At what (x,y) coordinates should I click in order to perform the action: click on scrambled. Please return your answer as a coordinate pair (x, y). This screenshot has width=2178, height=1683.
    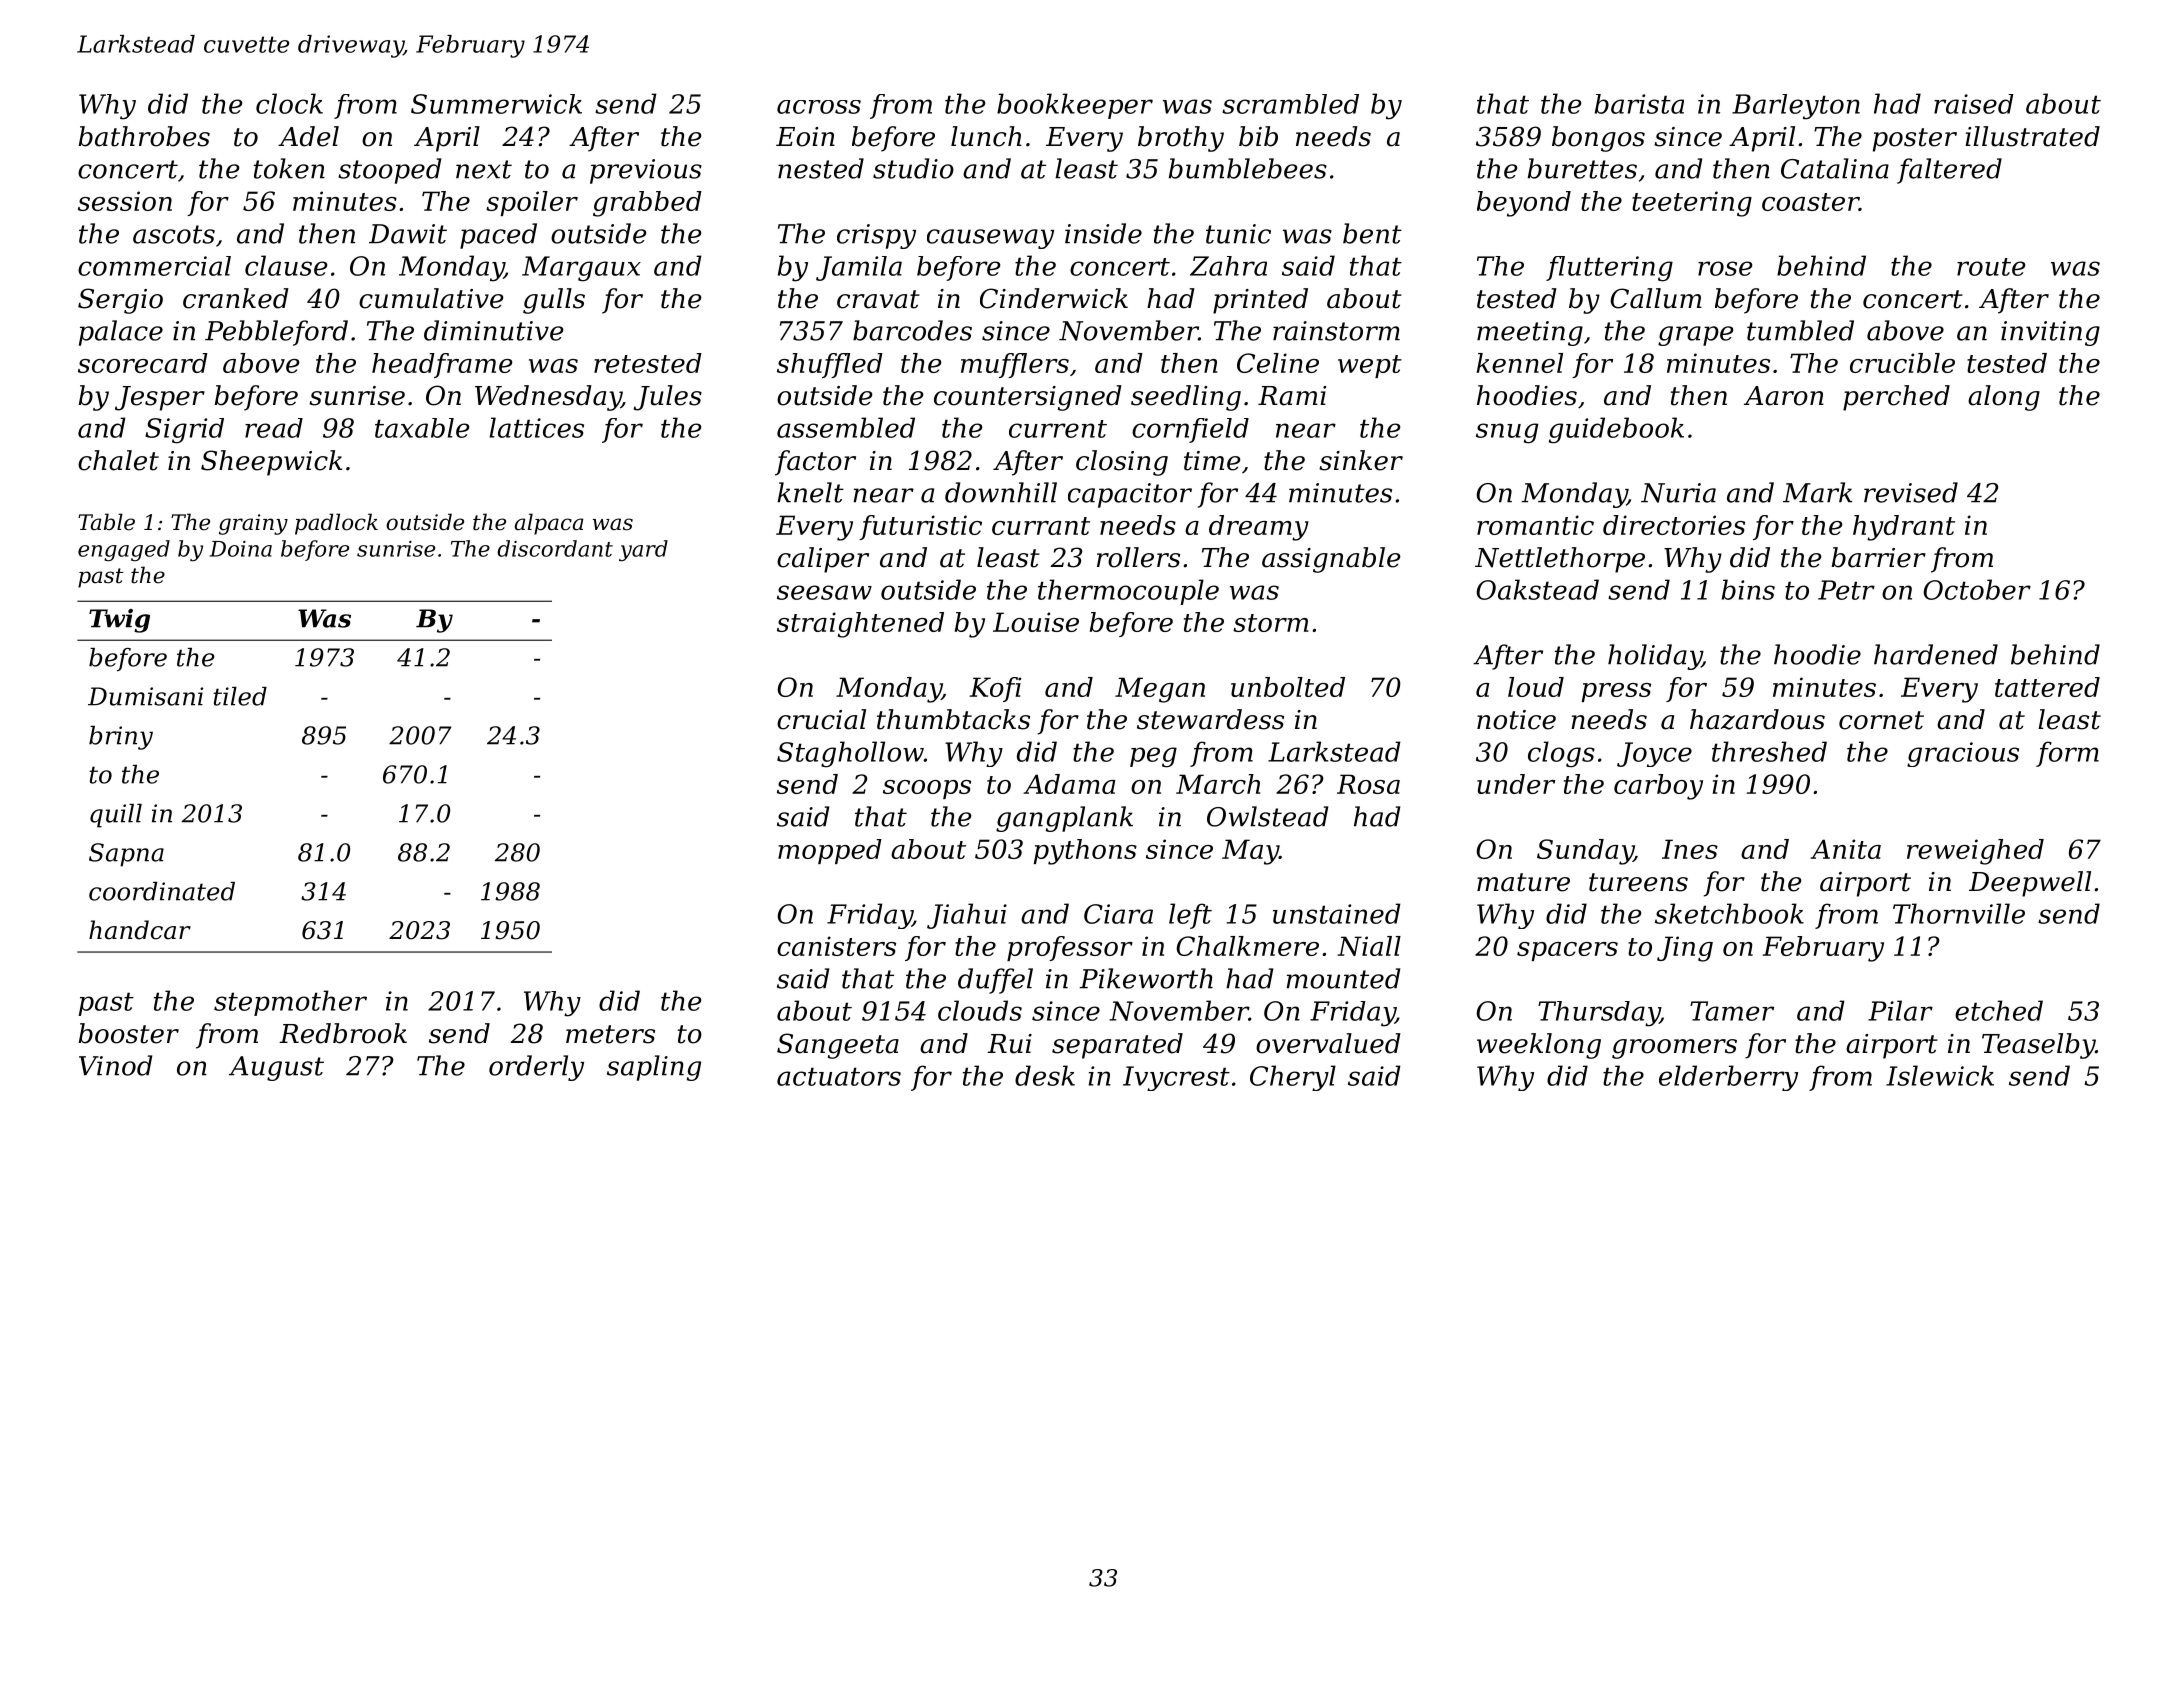
    Looking at the image, I should click on (1290, 104).
